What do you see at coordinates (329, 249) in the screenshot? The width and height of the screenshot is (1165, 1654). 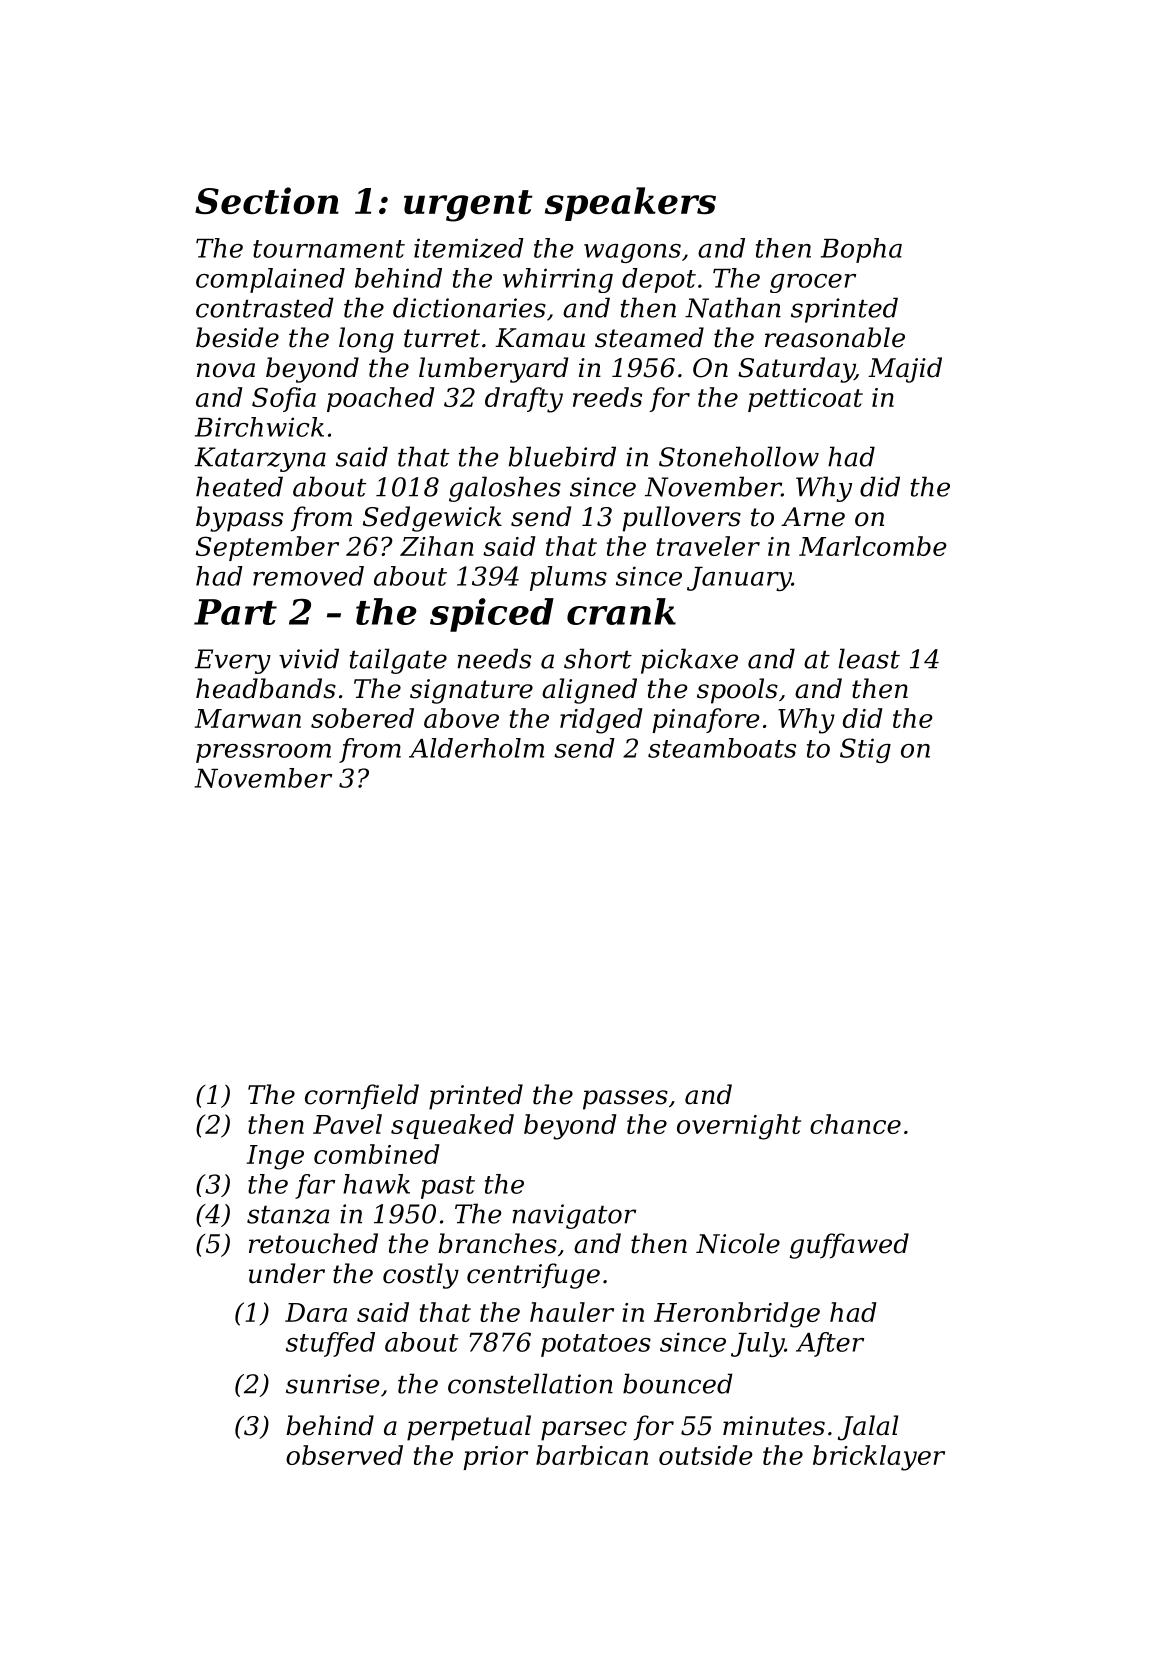 I see `tournament` at bounding box center [329, 249].
